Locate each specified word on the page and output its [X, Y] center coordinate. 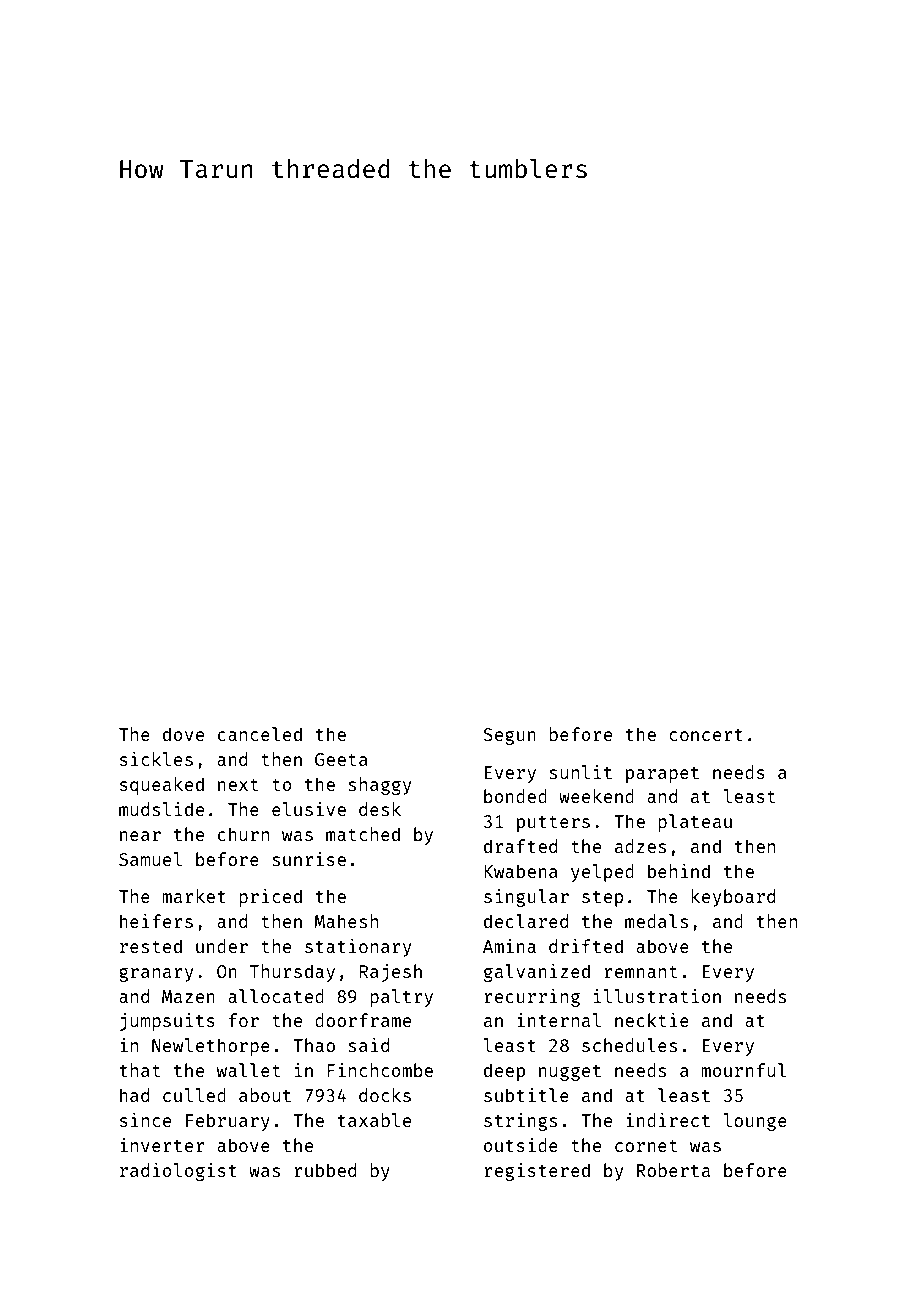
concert [706, 735]
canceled [260, 734]
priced [270, 898]
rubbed [325, 1170]
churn [243, 834]
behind [679, 871]
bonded [515, 796]
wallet [248, 1070]
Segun [509, 736]
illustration [657, 996]
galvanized [537, 973]
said [368, 1045]
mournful [743, 1070]
